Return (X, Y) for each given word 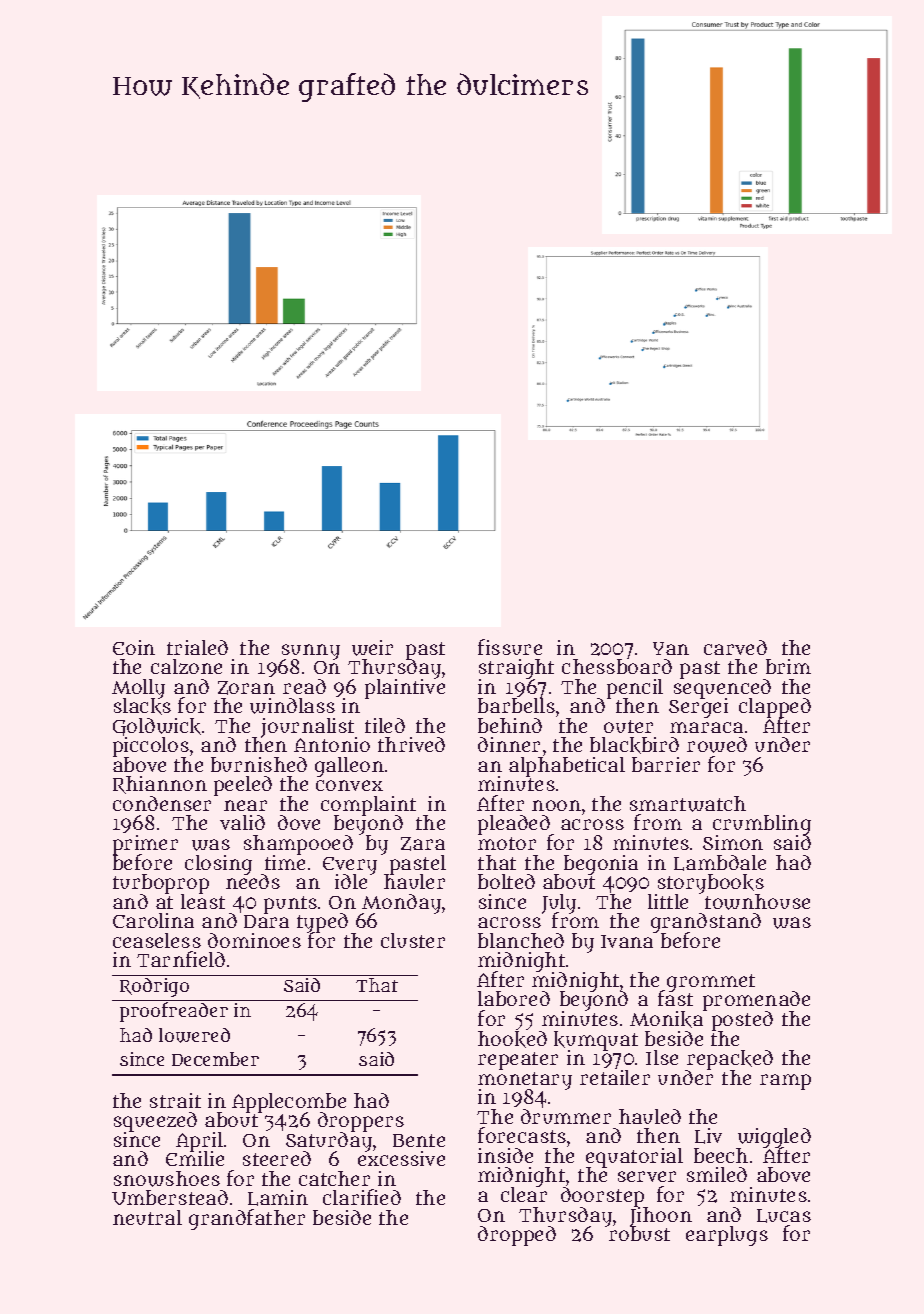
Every (350, 866)
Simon (733, 842)
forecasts (522, 1135)
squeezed (155, 1122)
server (647, 1176)
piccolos (151, 747)
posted (742, 1021)
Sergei (698, 708)
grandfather (247, 1219)
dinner (509, 744)
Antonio (332, 744)
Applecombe (289, 1103)
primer (145, 845)
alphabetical (567, 767)
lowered (194, 1035)
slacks (142, 707)
